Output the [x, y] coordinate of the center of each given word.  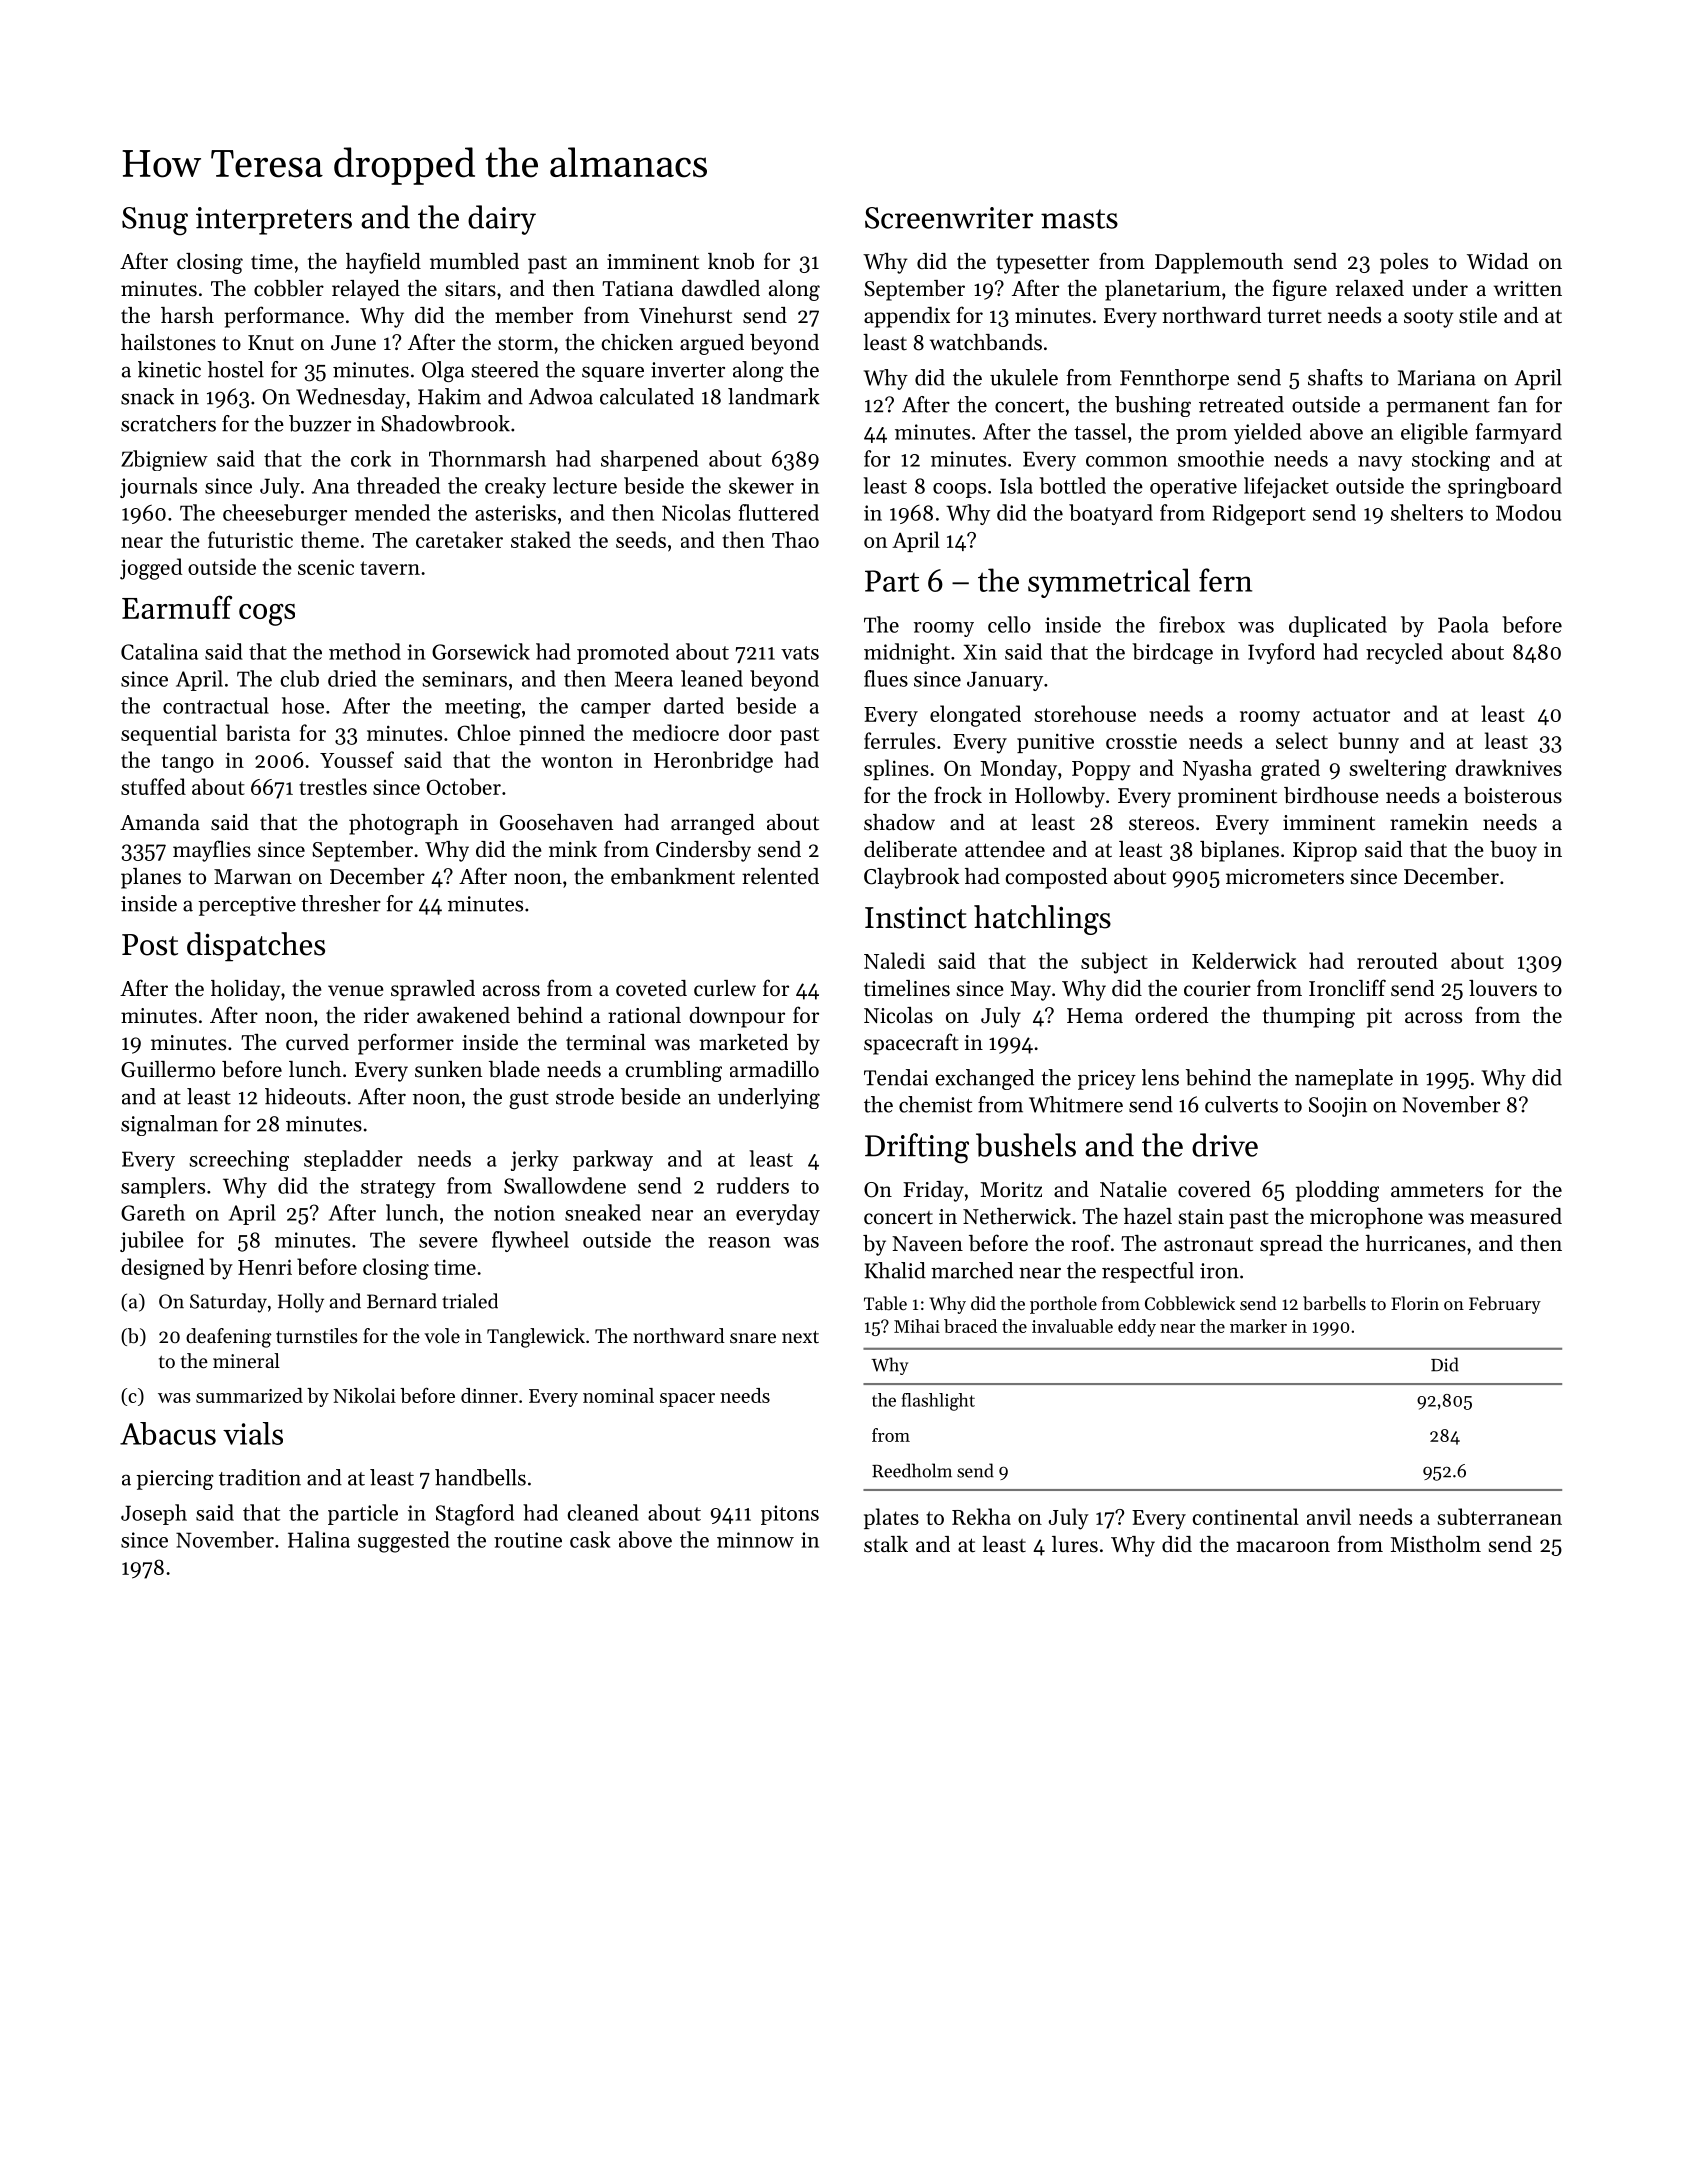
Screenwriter [949, 218]
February [1505, 1305]
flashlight [938, 1402]
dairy [502, 220]
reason [739, 1242]
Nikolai [364, 1395]
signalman [169, 1125]
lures [1075, 1544]
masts [1079, 219]
